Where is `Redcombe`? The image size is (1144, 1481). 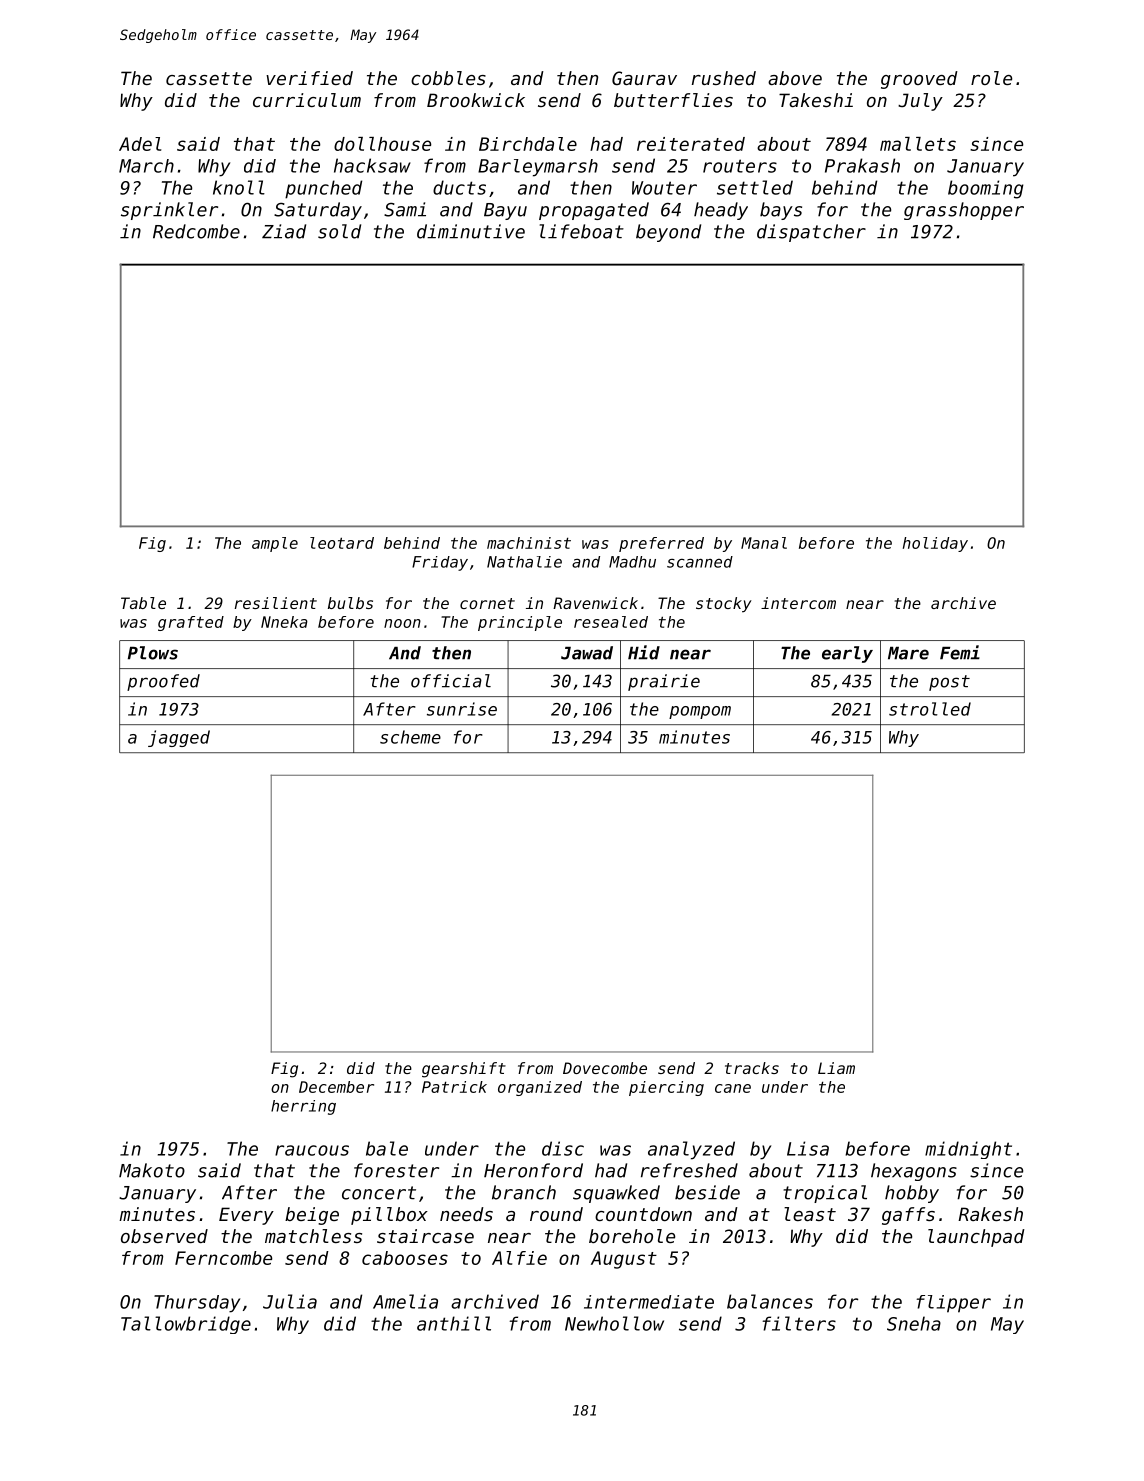 Redcombe is located at coordinates (196, 231).
